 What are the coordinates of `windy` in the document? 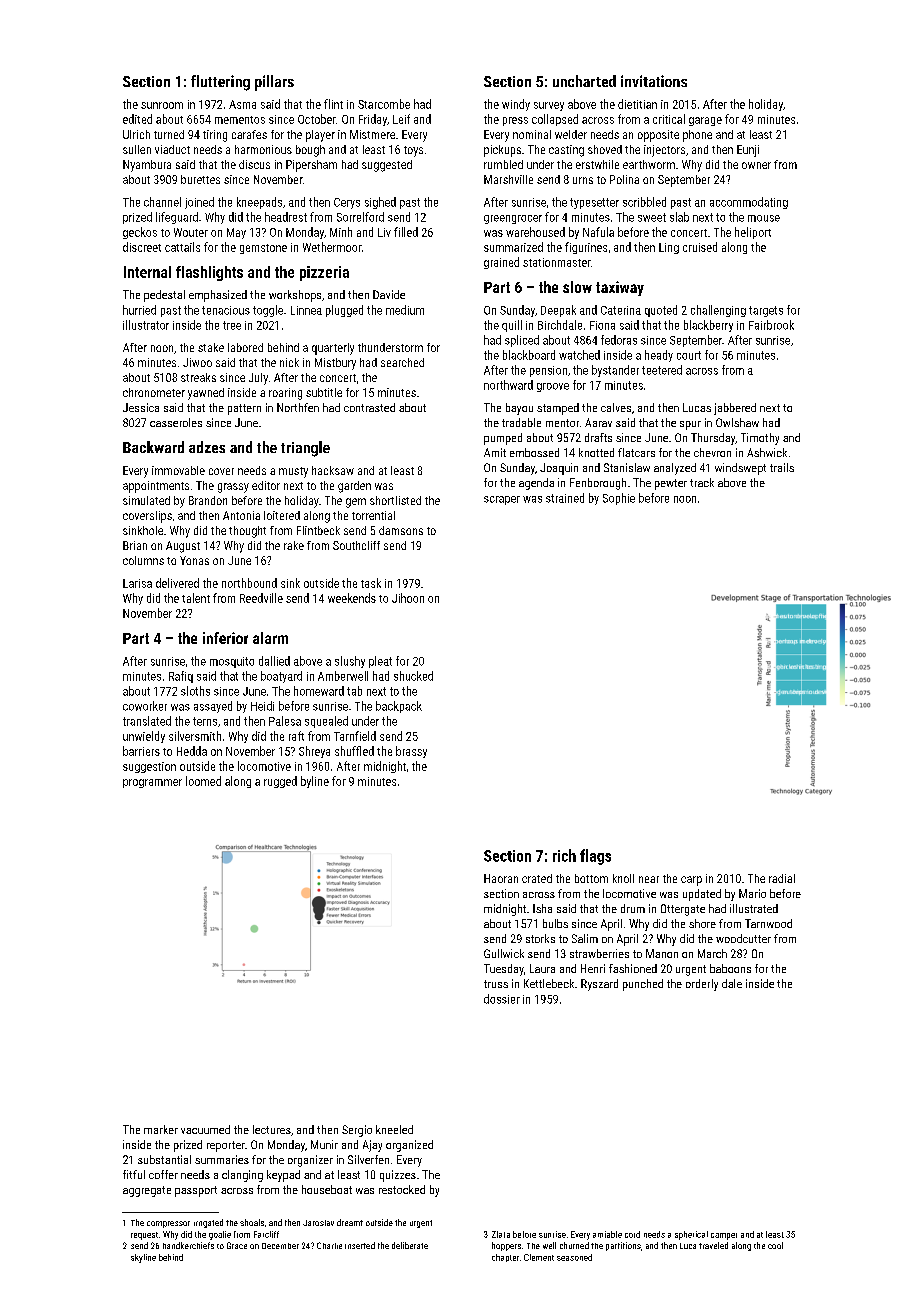 It's located at (516, 105).
